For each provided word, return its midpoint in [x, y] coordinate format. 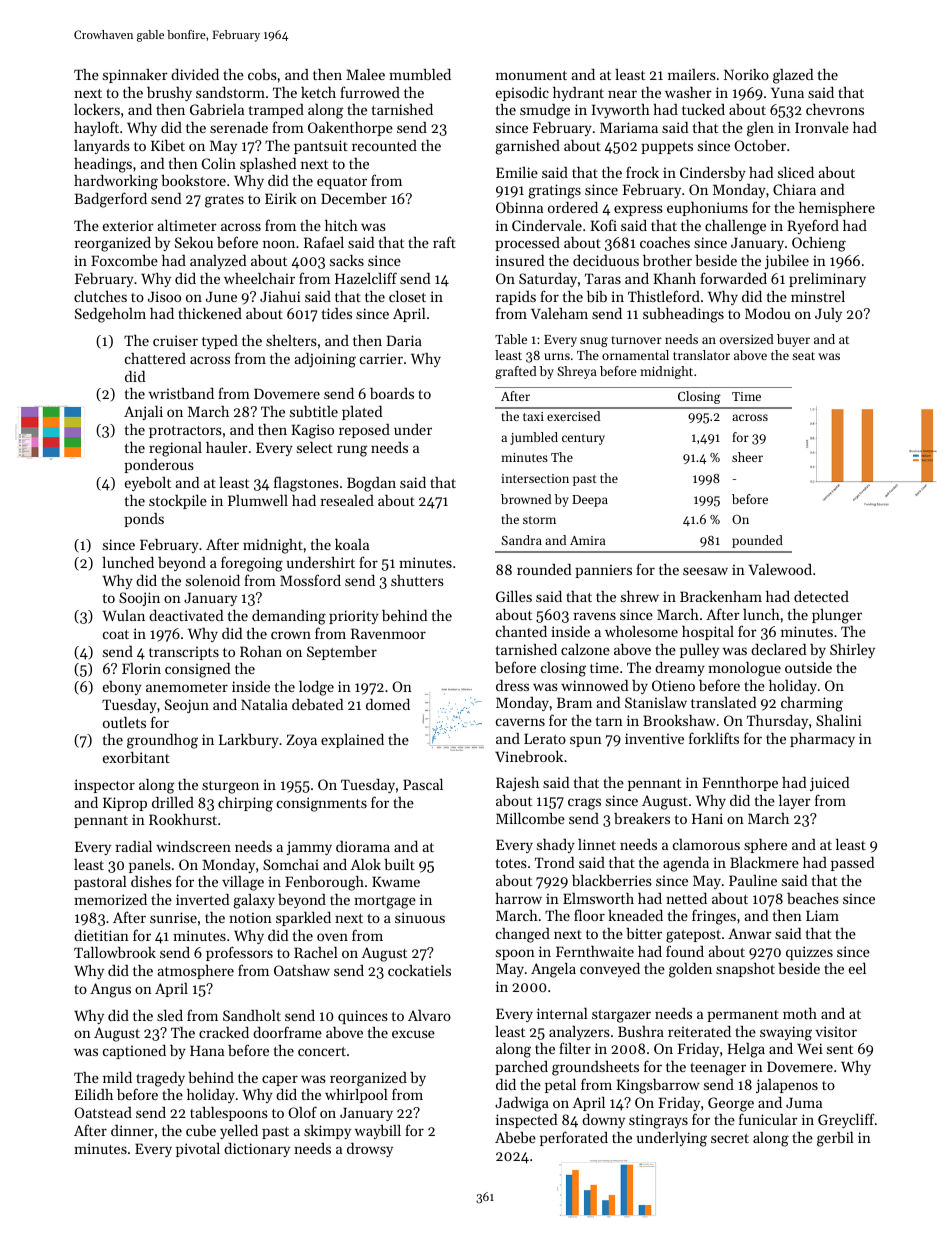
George [731, 1104]
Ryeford [813, 226]
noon [279, 244]
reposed [364, 431]
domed [388, 704]
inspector [104, 786]
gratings [554, 191]
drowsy [370, 1150]
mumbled [420, 74]
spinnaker [135, 76]
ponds [144, 520]
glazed [793, 76]
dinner [132, 1130]
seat [803, 356]
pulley [699, 651]
